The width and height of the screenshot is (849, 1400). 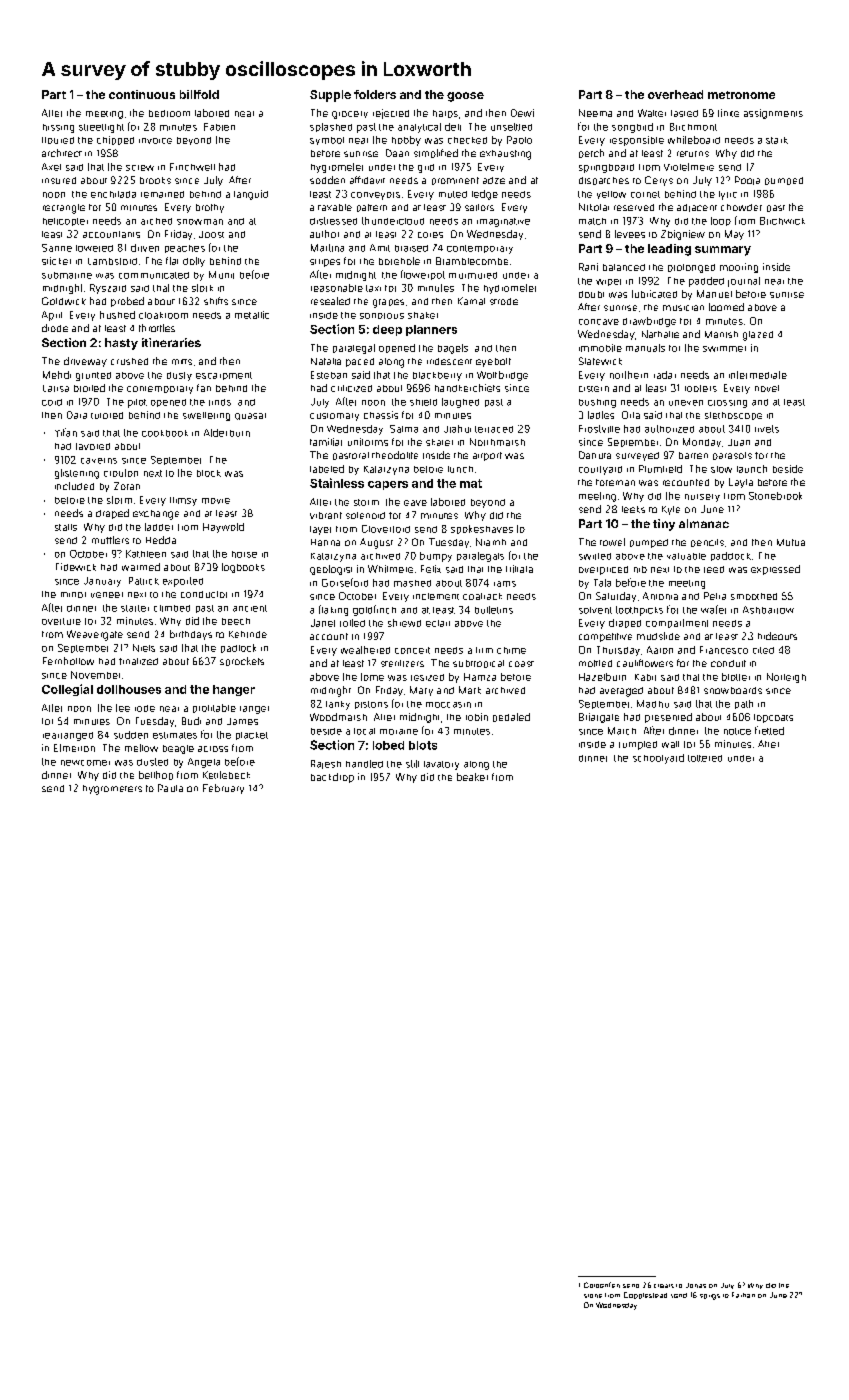 I want to click on continuous, so click(x=142, y=94).
